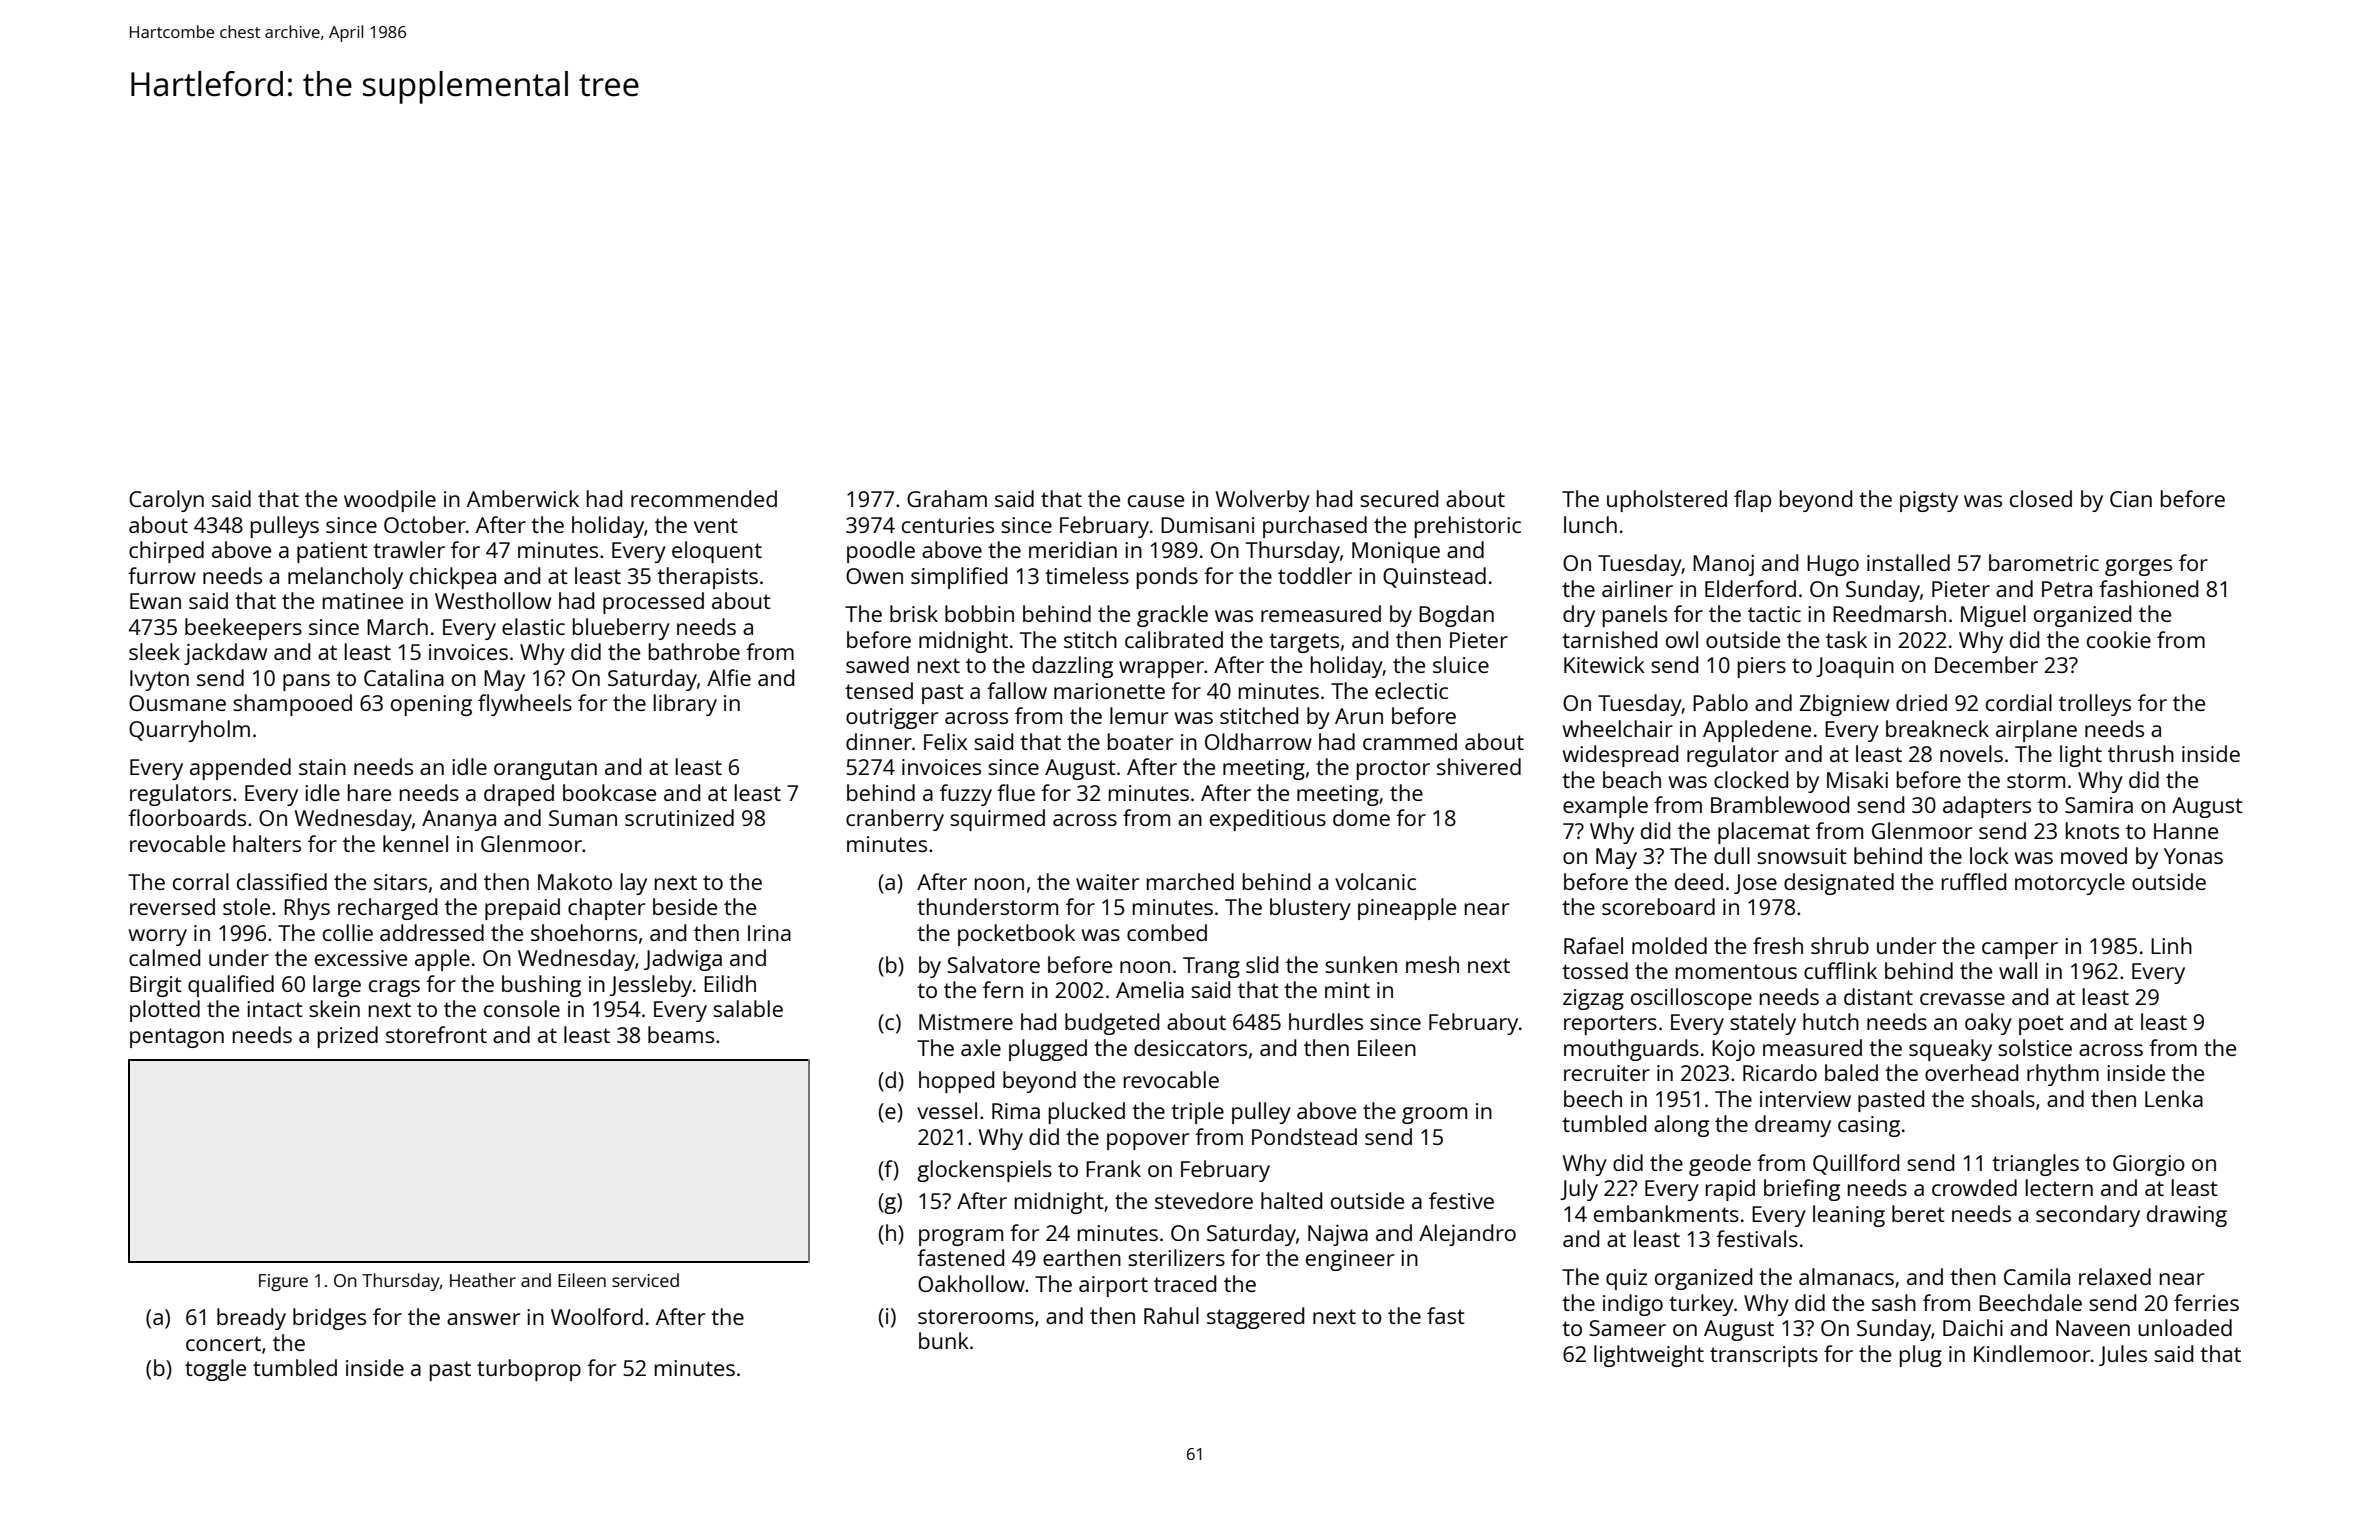  I want to click on expeditious, so click(1268, 820).
